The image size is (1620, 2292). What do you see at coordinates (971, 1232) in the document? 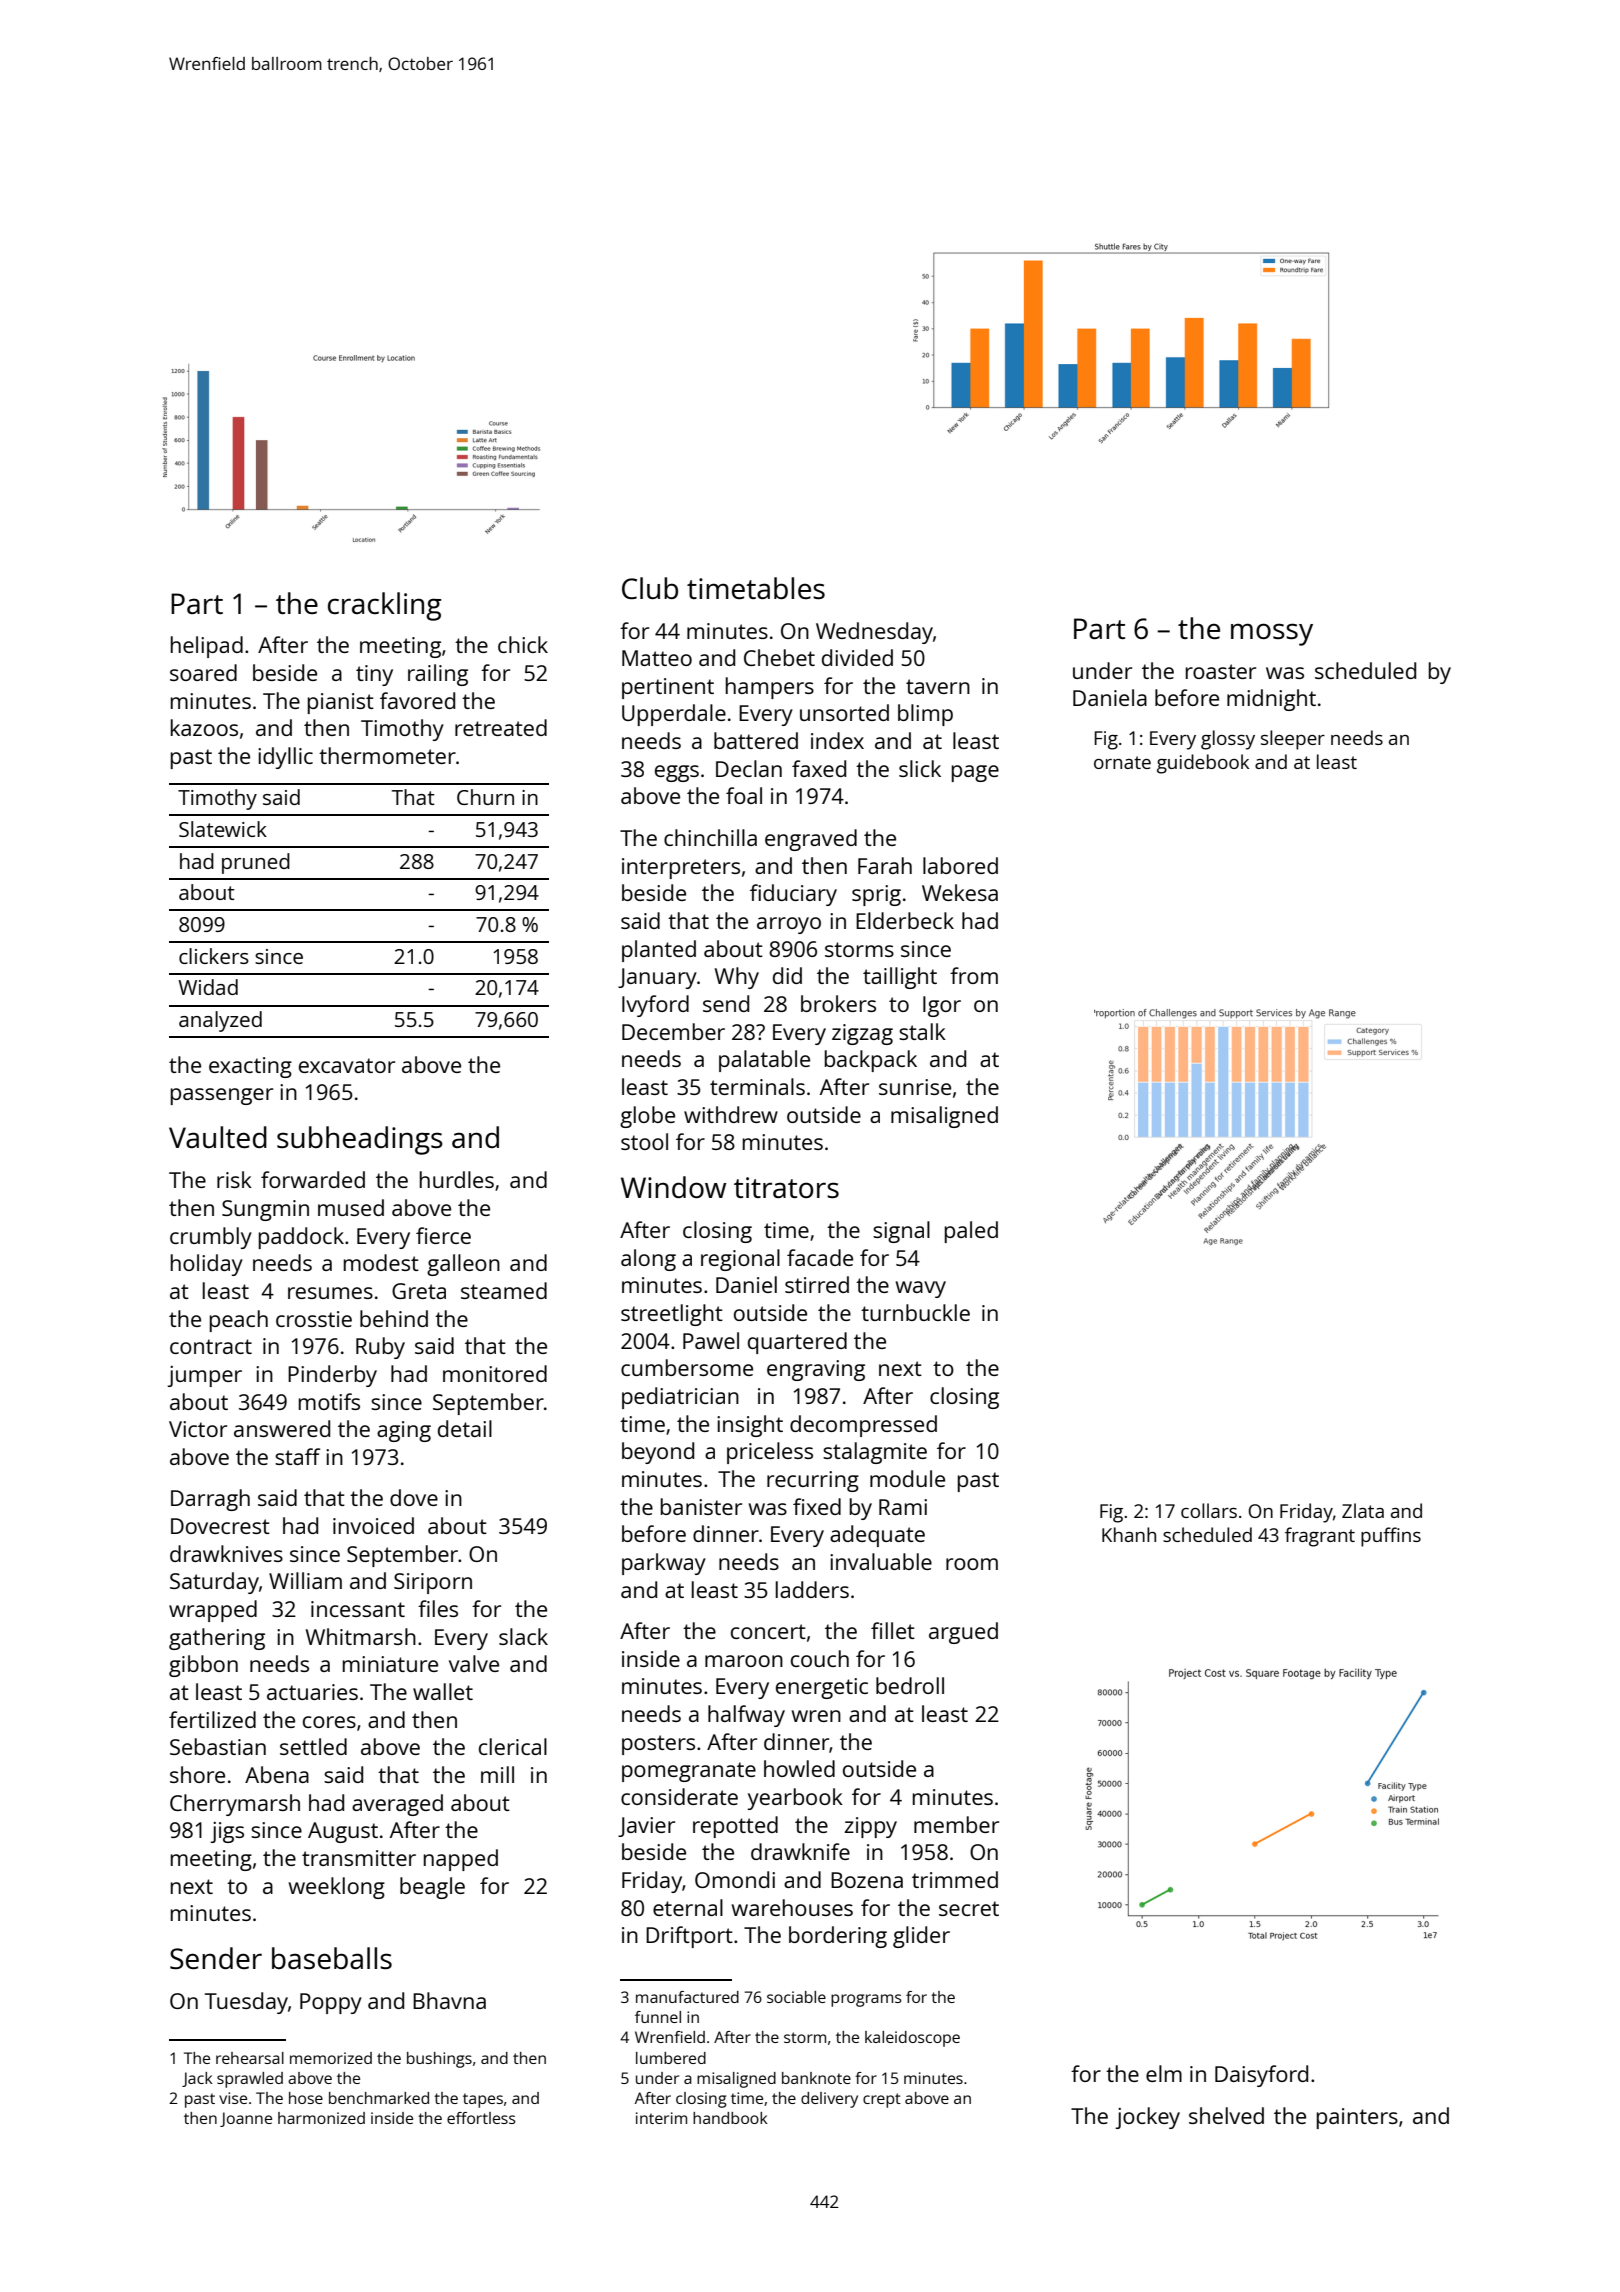
I see `paled` at bounding box center [971, 1232].
